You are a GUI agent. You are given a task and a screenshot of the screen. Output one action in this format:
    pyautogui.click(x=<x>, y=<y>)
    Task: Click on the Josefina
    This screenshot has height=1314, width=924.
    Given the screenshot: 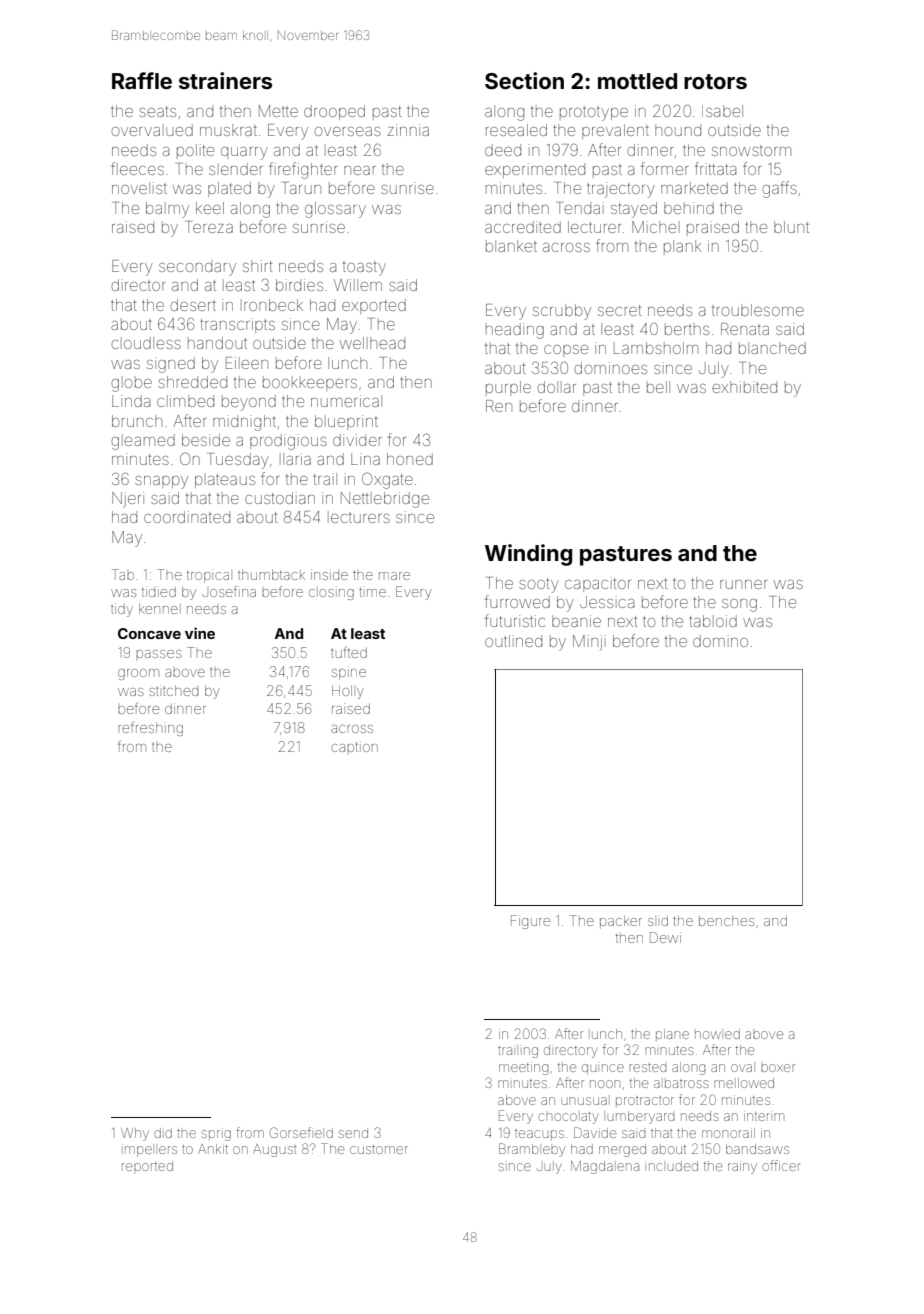 What is the action you would take?
    pyautogui.click(x=229, y=591)
